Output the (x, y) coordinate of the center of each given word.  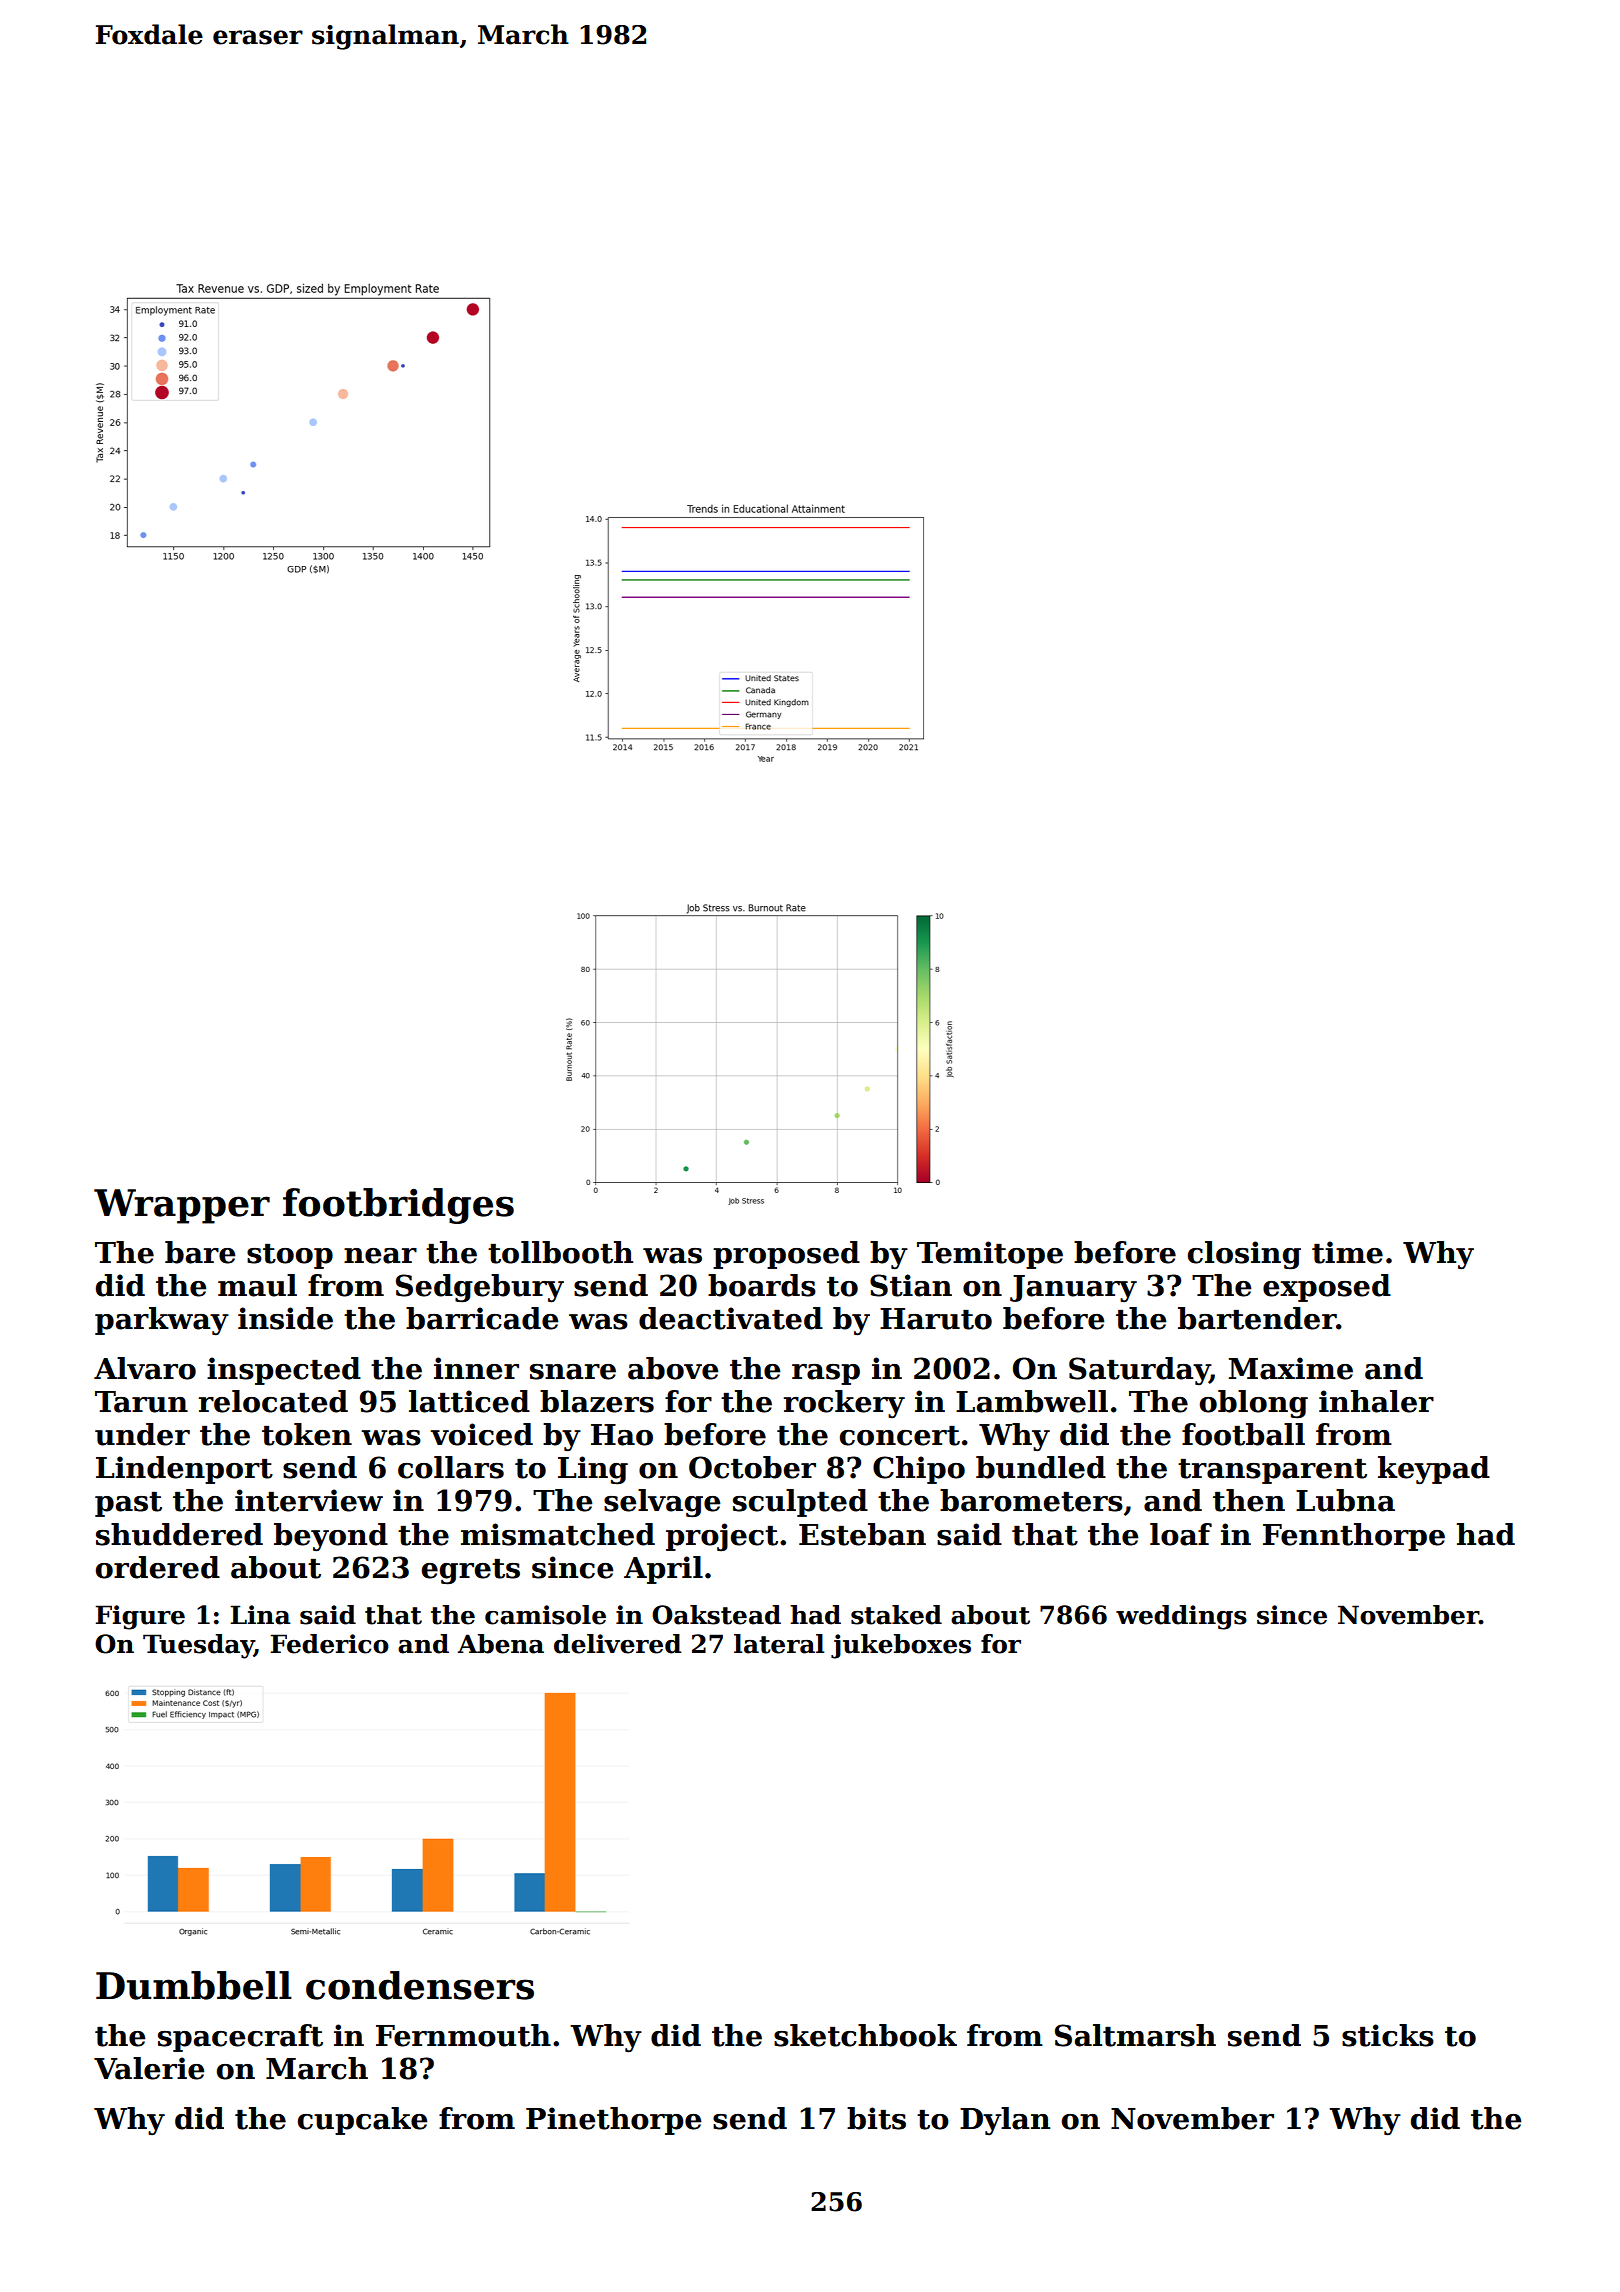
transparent (1272, 1471)
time (1347, 1252)
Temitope (990, 1255)
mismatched (558, 1534)
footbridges (398, 1206)
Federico (329, 1644)
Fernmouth (463, 2035)
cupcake (362, 2121)
